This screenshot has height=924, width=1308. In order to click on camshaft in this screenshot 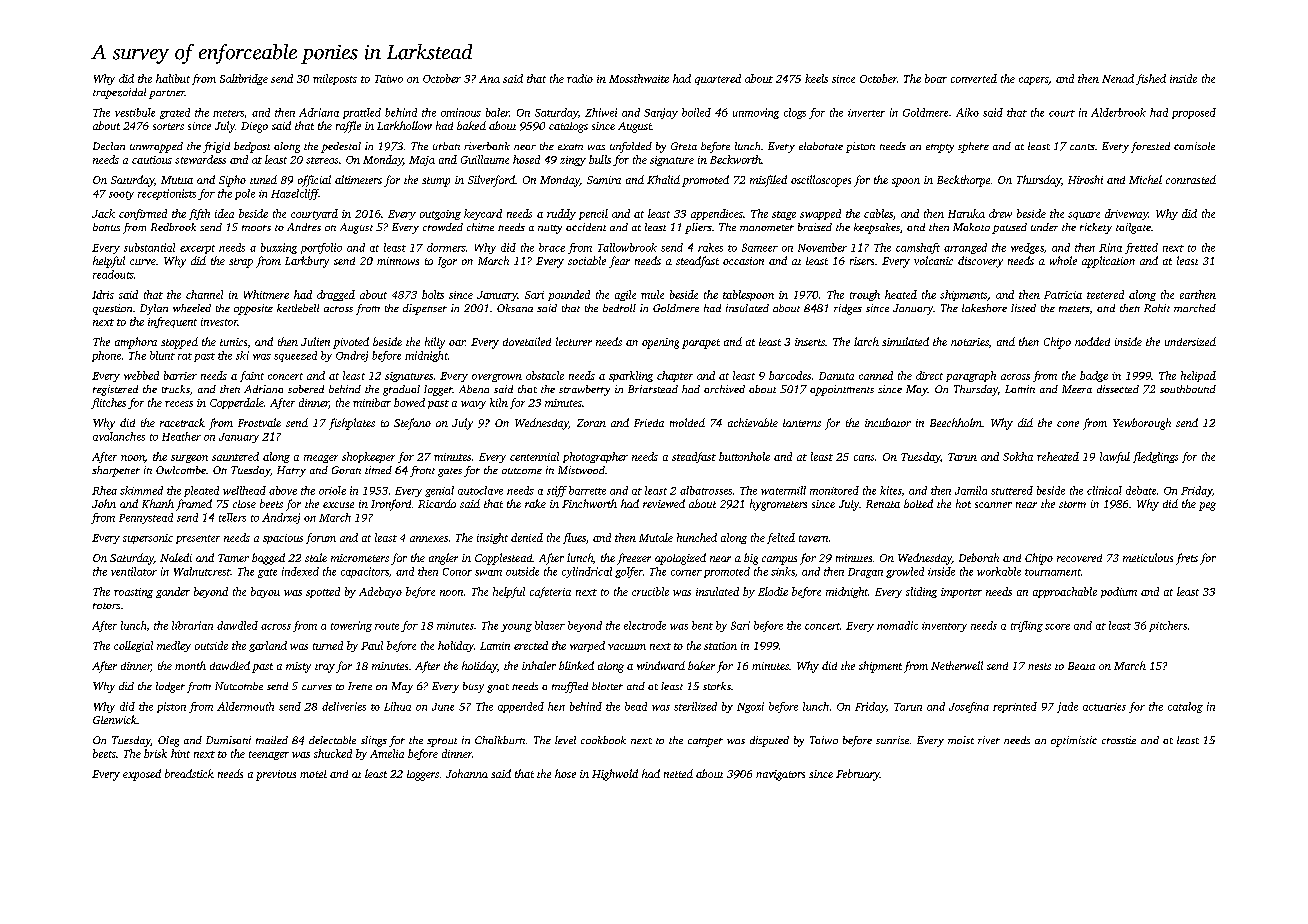, I will do `click(918, 248)`.
